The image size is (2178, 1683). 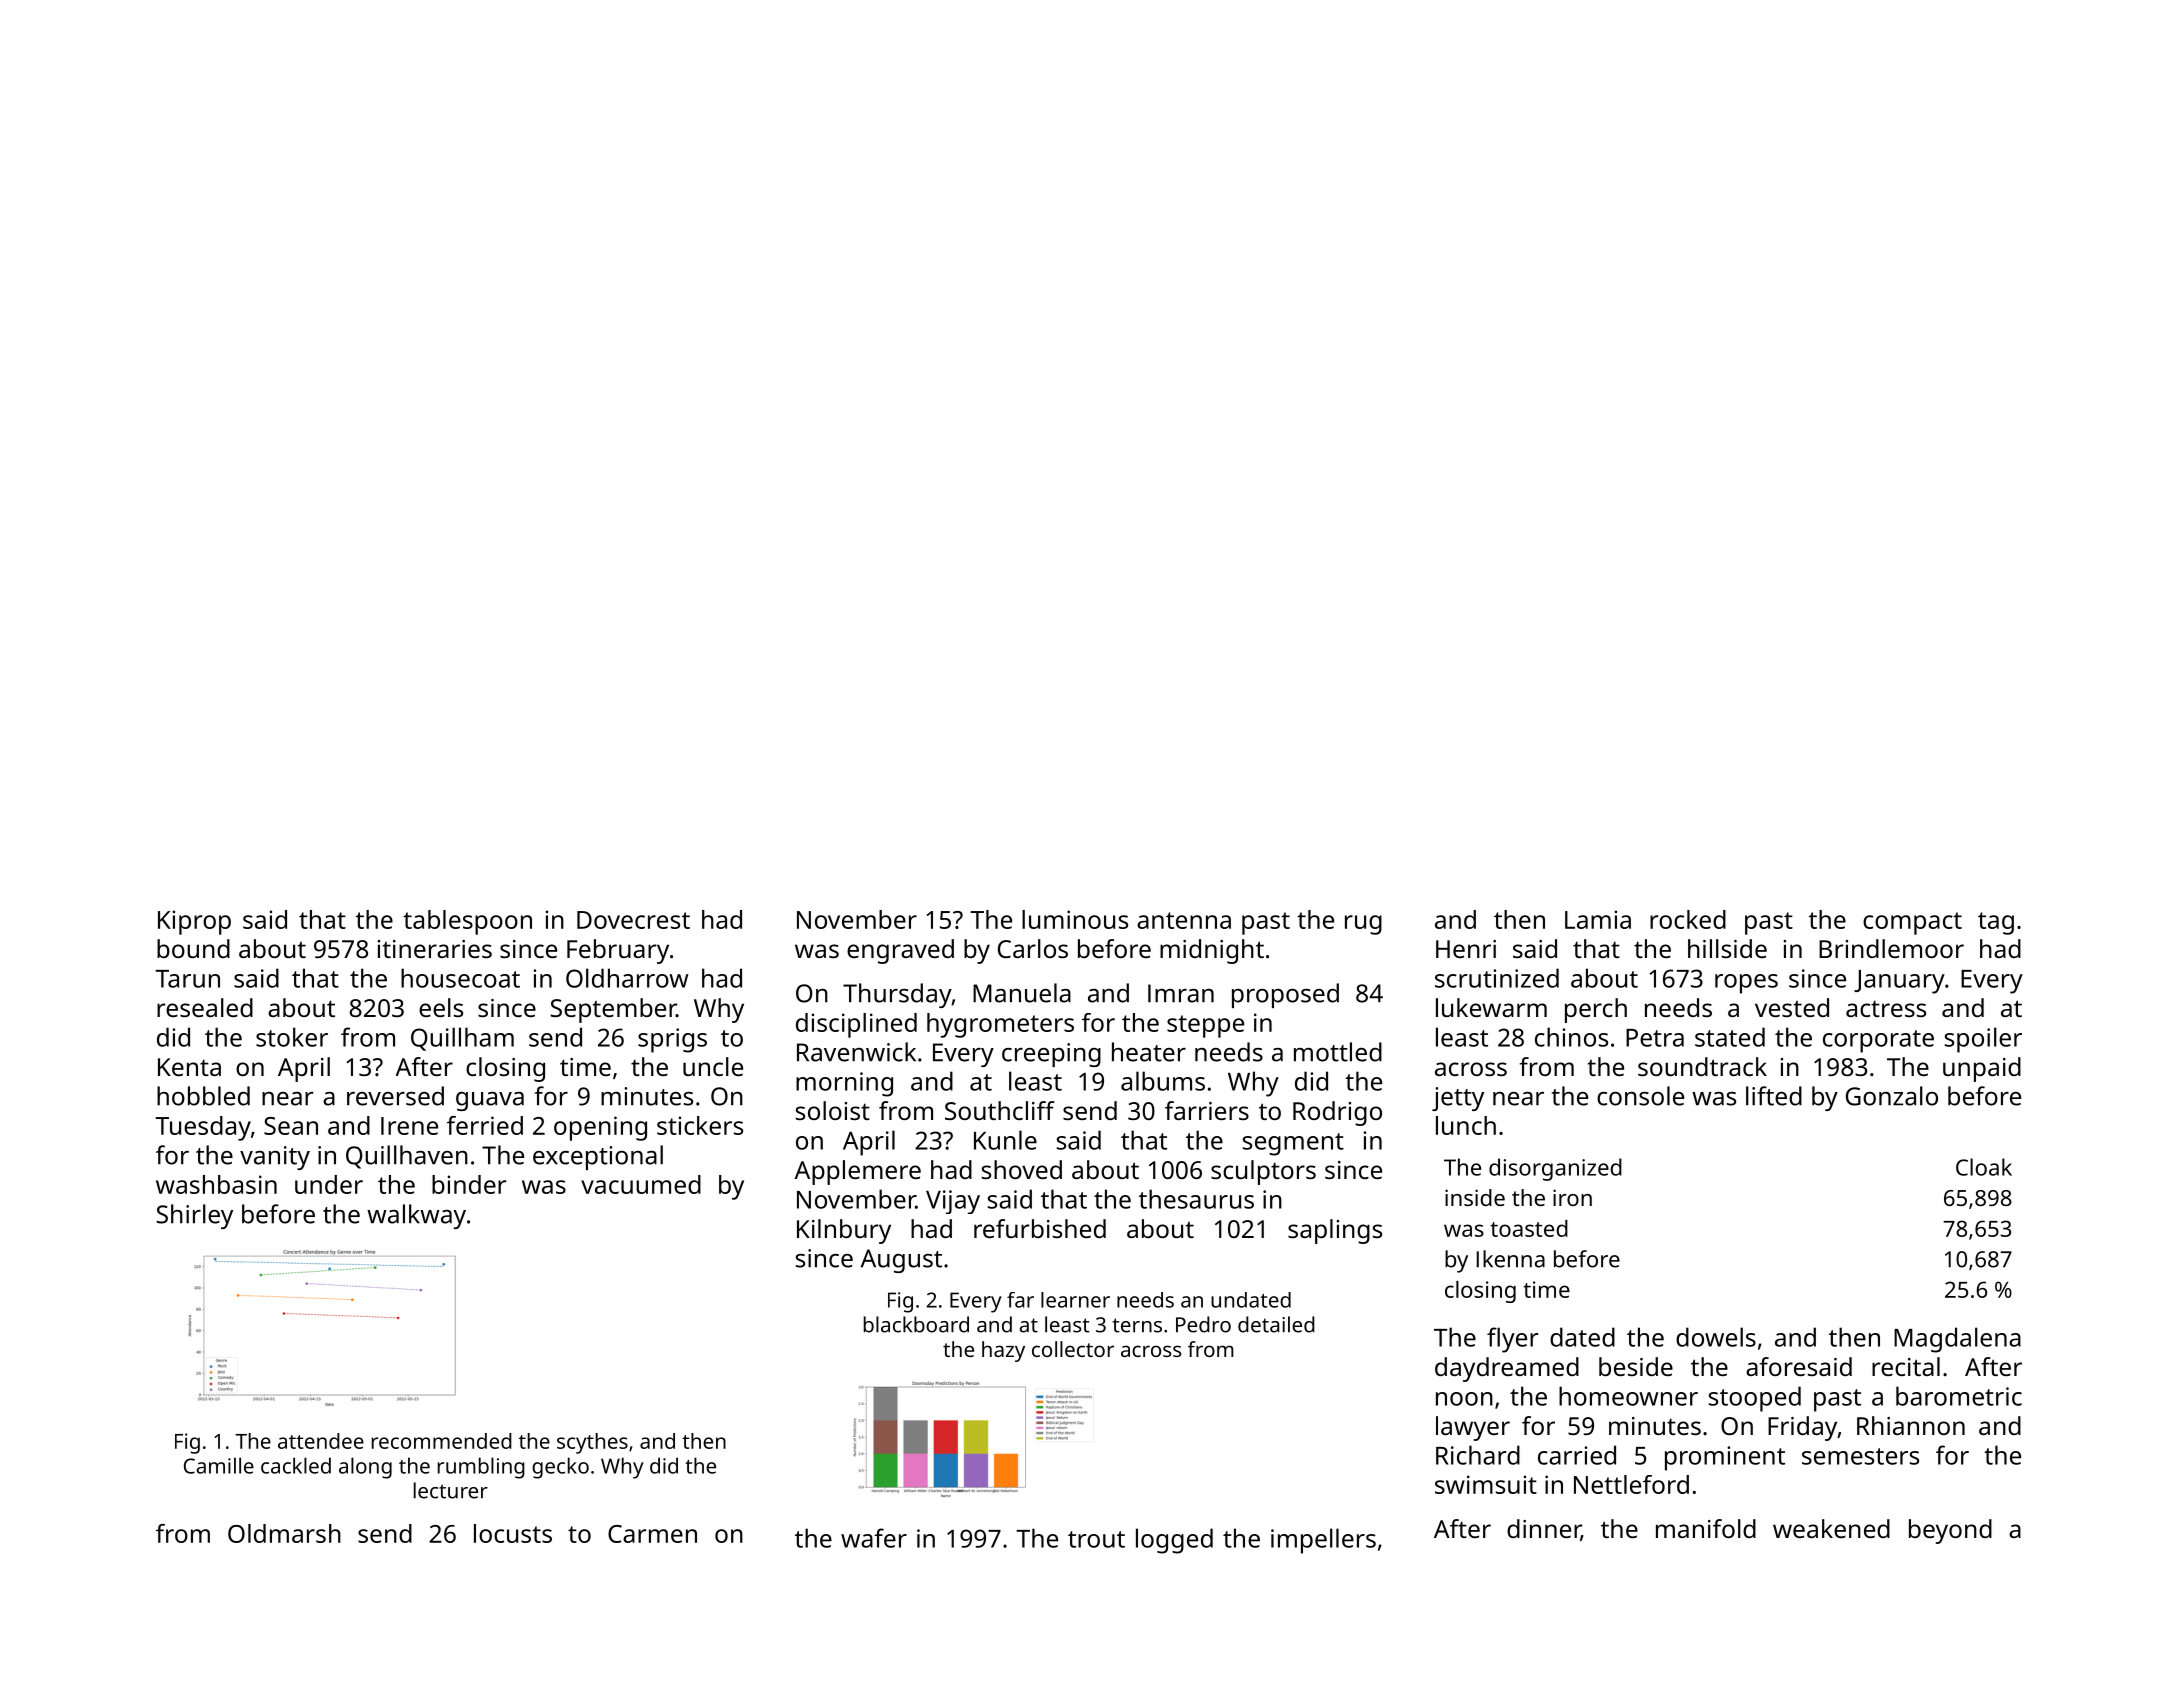 I want to click on hazy, so click(x=1003, y=1351).
